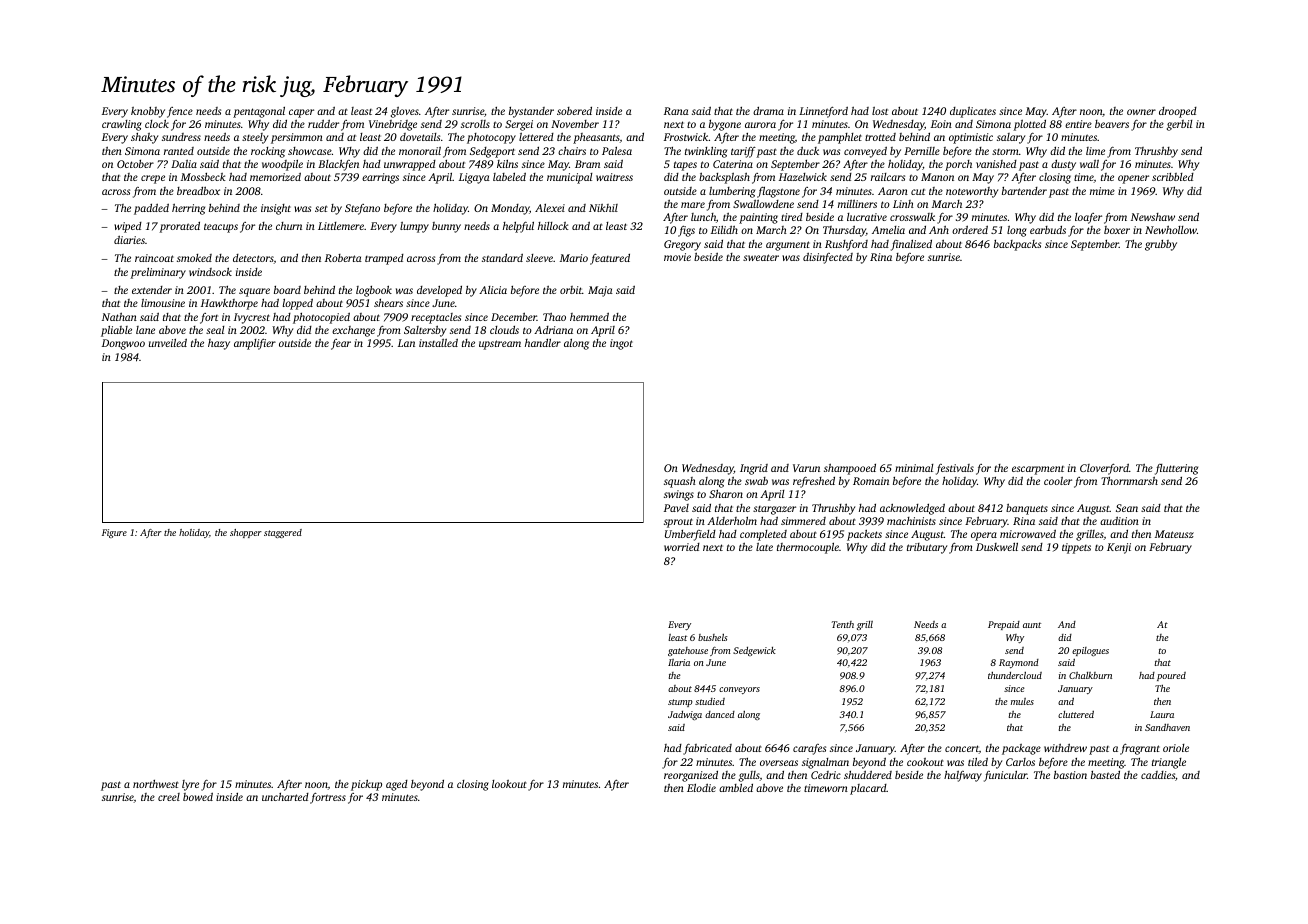 This screenshot has width=1308, height=924. Describe the element at coordinates (1176, 748) in the screenshot. I see `oriole` at that location.
